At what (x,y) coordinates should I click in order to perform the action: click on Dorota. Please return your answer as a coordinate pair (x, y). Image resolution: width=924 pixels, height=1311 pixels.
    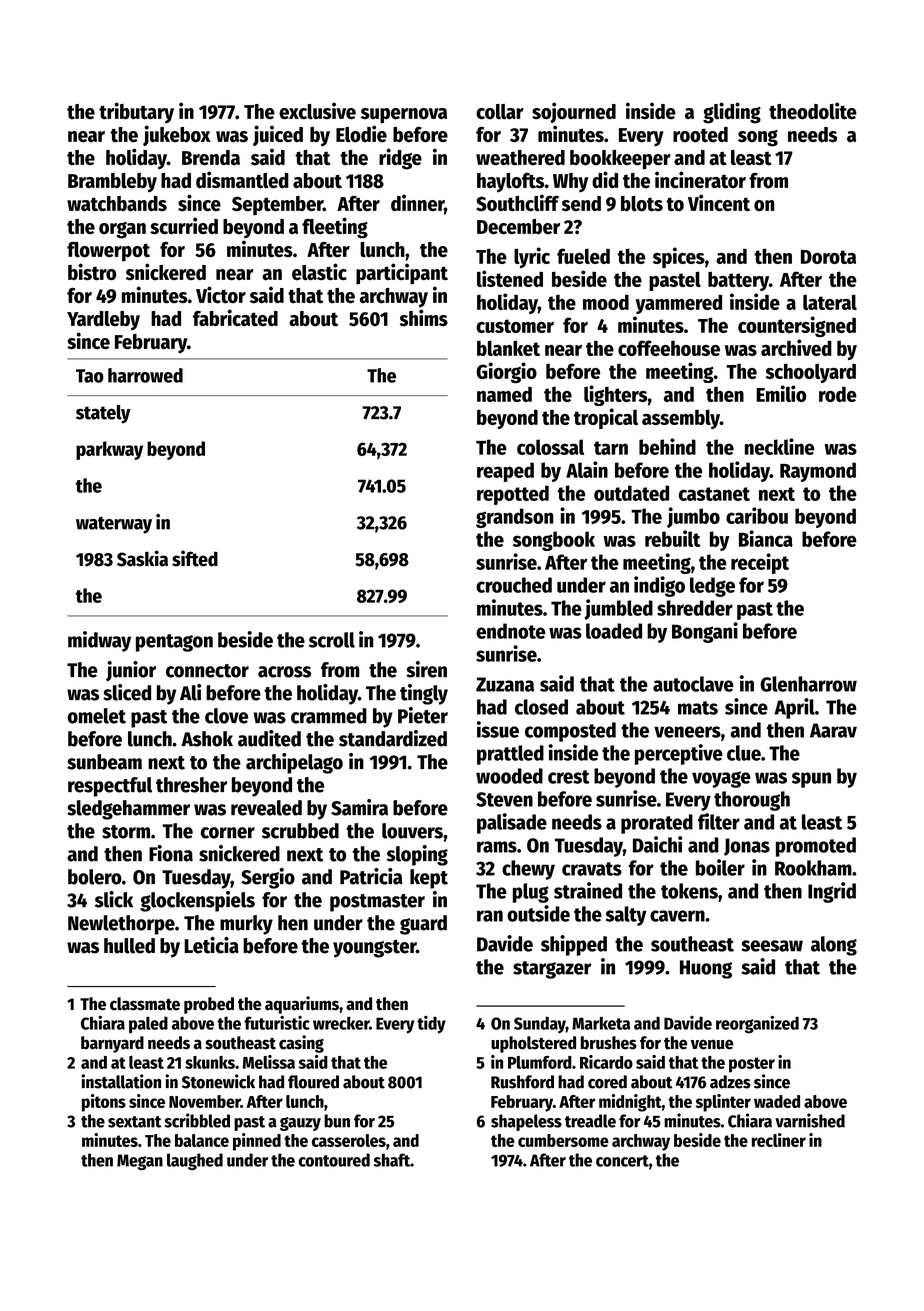
    Looking at the image, I should click on (828, 257).
